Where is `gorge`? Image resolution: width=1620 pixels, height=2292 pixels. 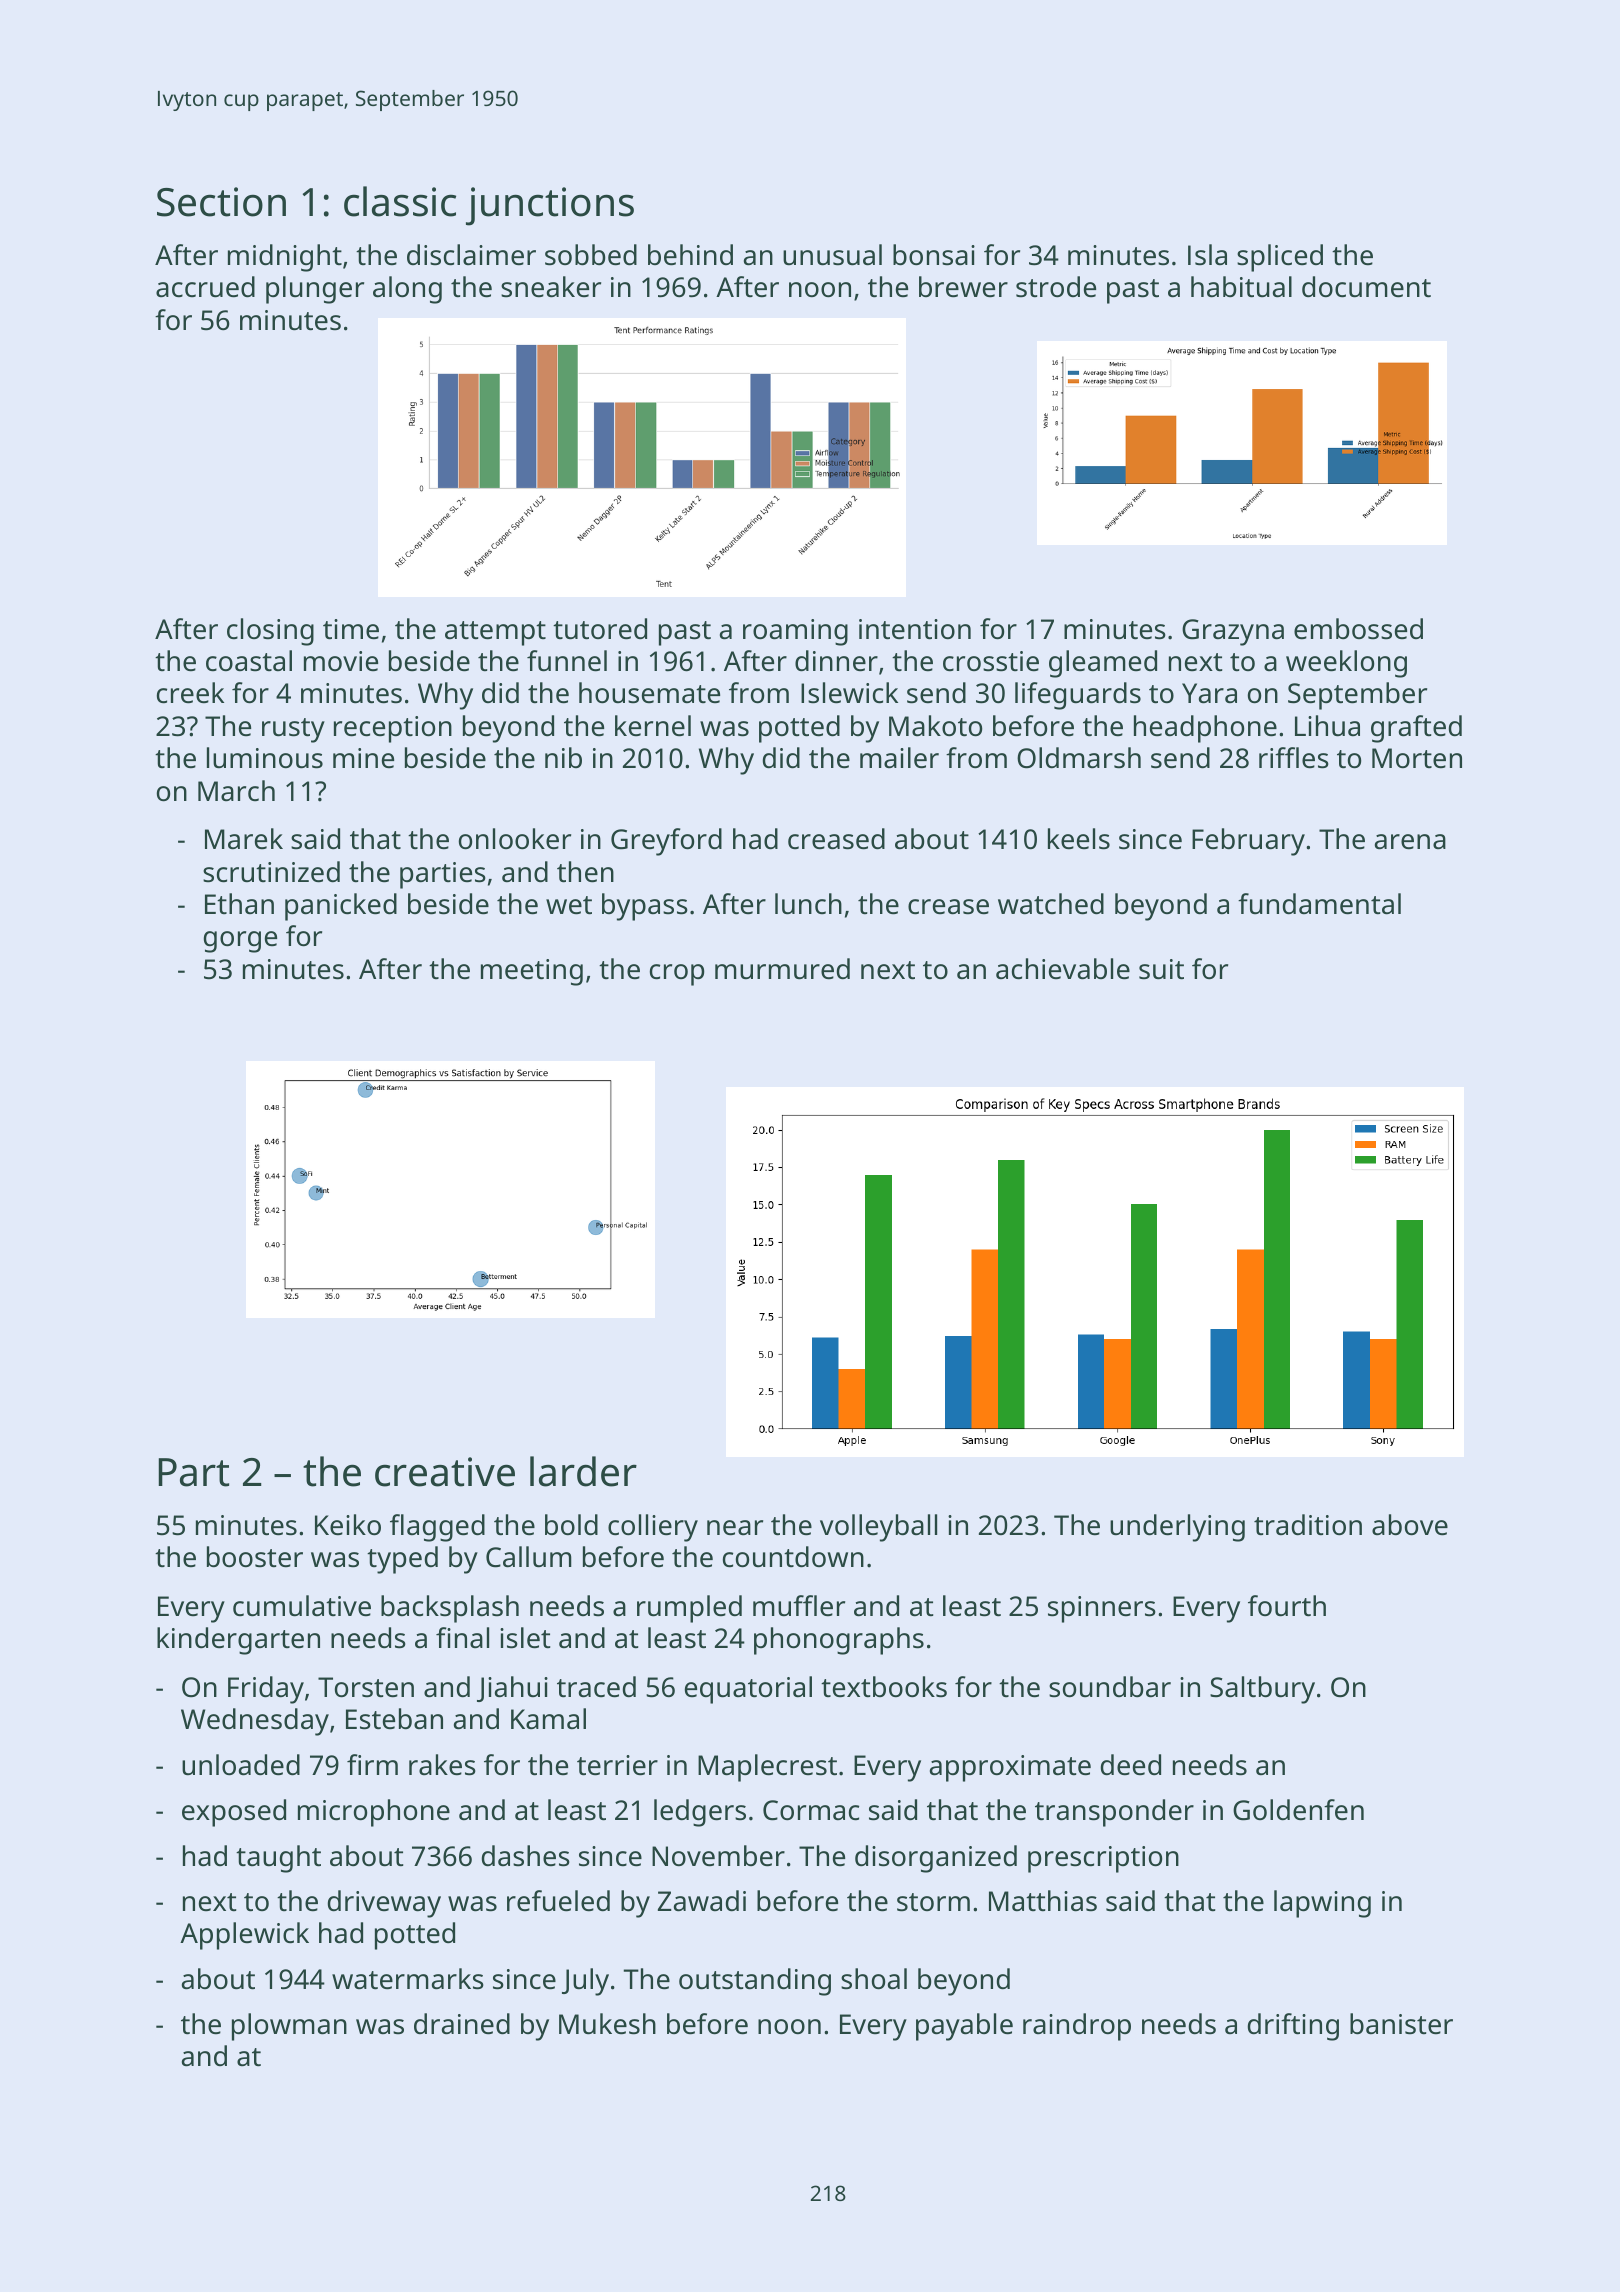 gorge is located at coordinates (240, 942).
